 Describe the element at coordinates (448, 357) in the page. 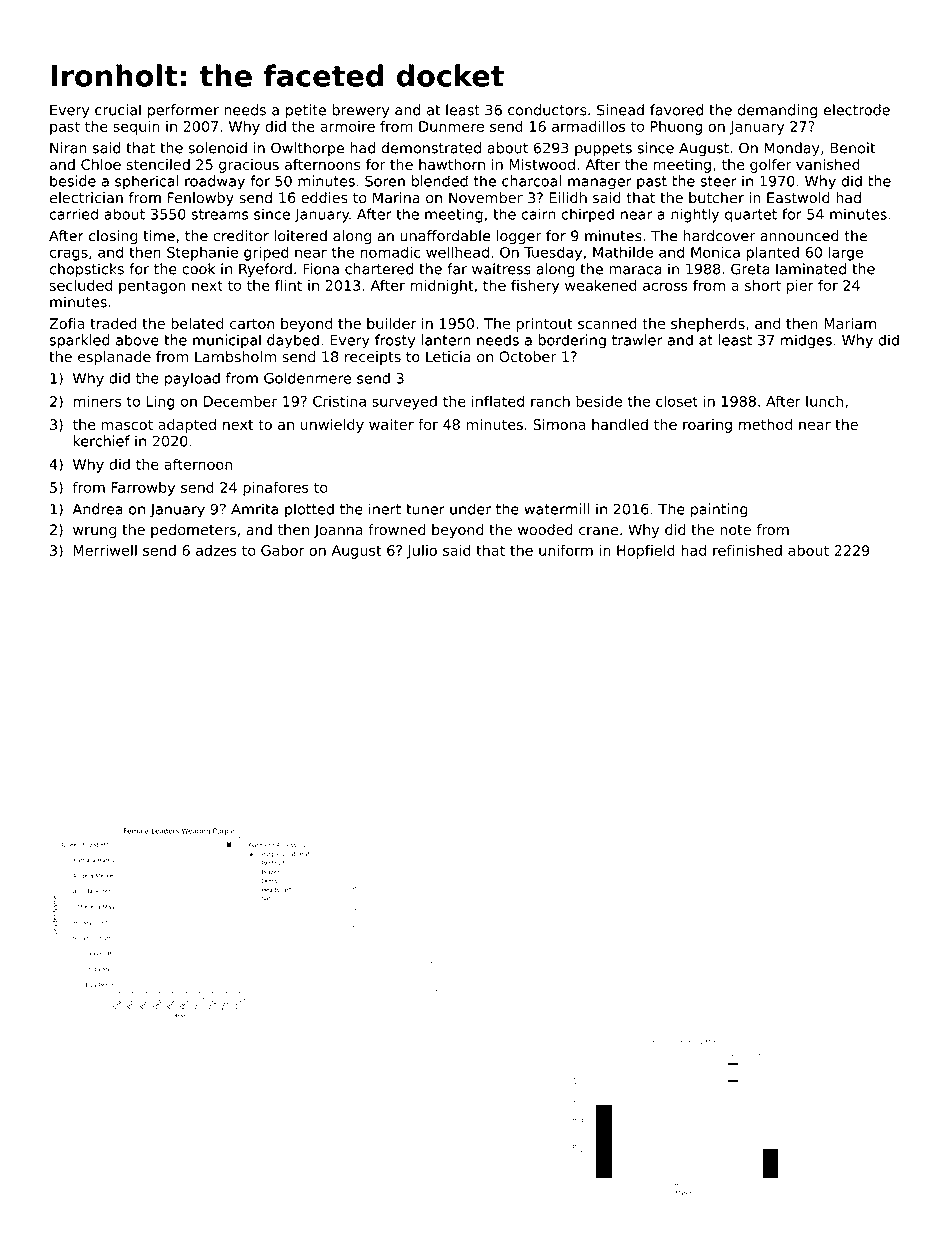

I see `Leticia` at that location.
